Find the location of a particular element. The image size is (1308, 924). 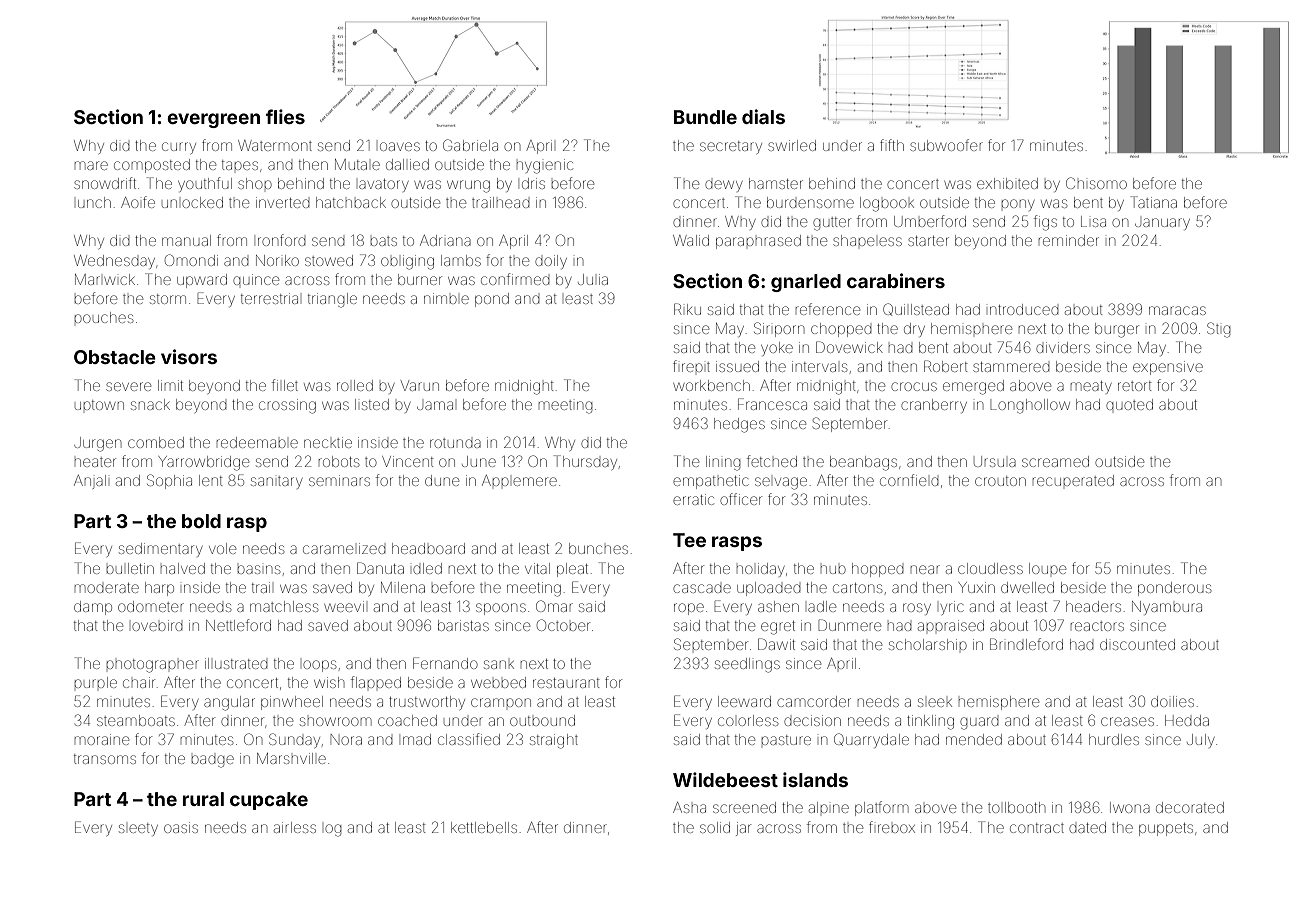

Bundle is located at coordinates (705, 117).
